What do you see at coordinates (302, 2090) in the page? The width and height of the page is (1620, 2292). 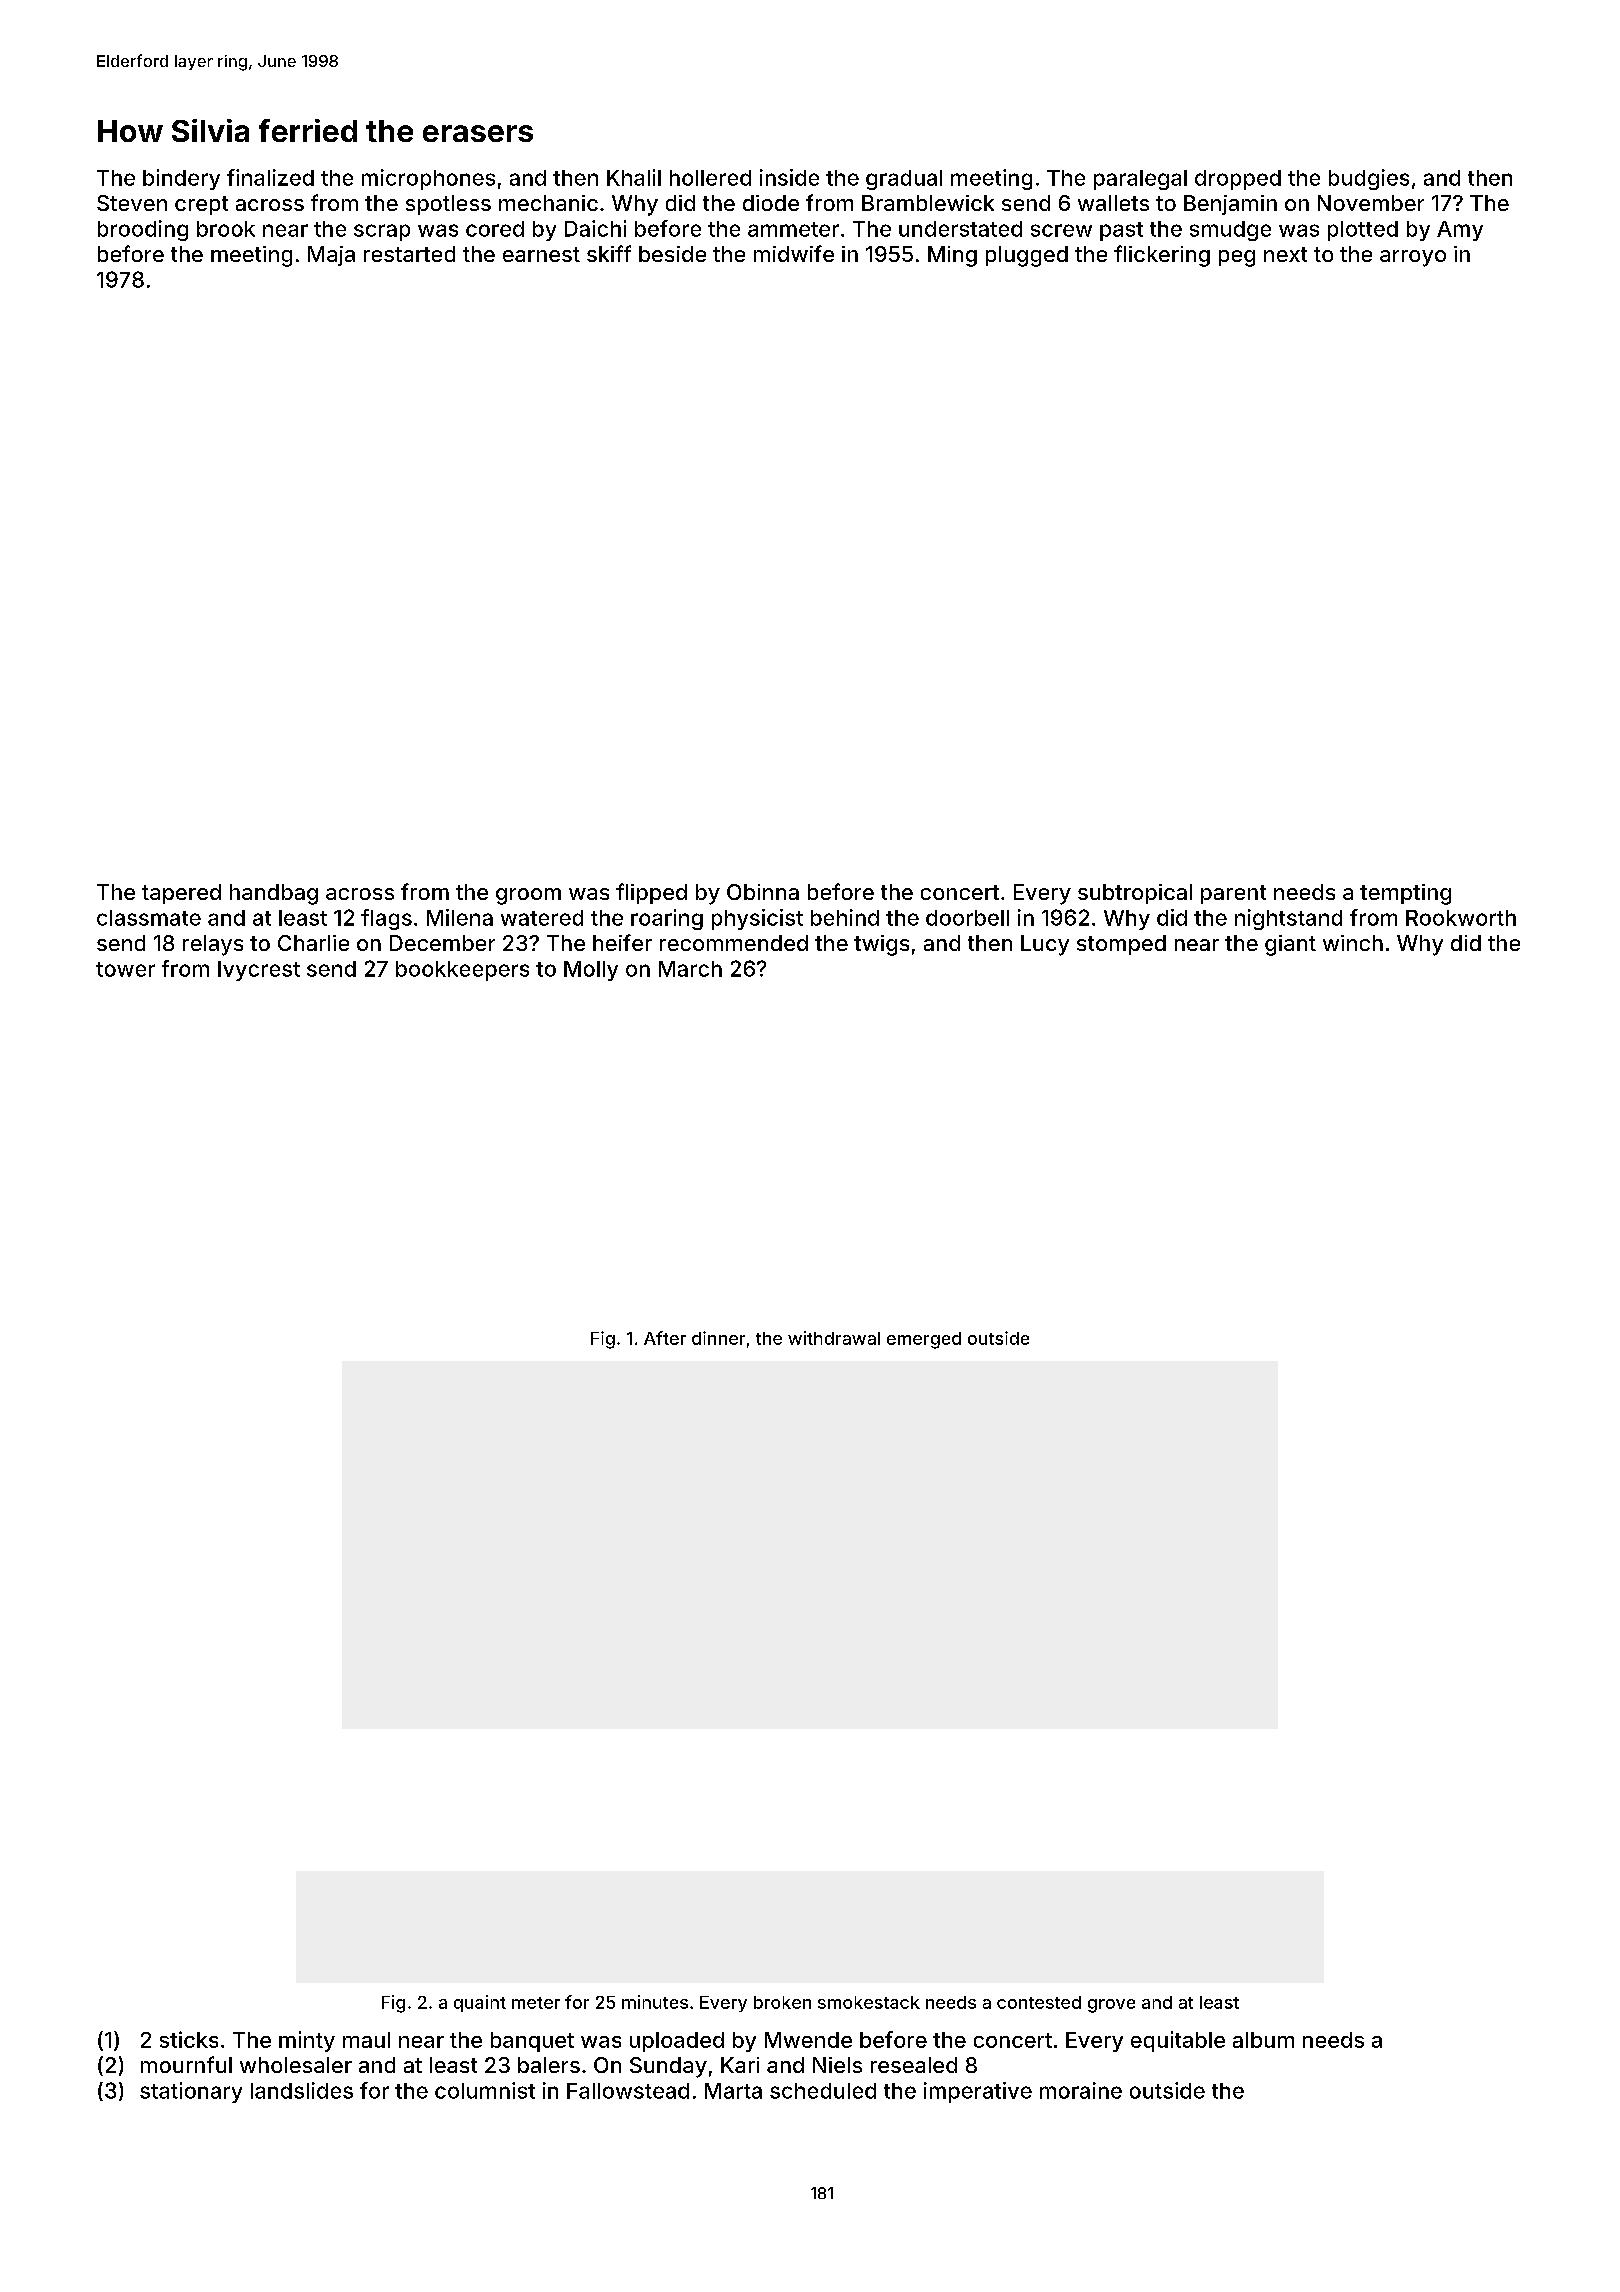 I see `landslides` at bounding box center [302, 2090].
